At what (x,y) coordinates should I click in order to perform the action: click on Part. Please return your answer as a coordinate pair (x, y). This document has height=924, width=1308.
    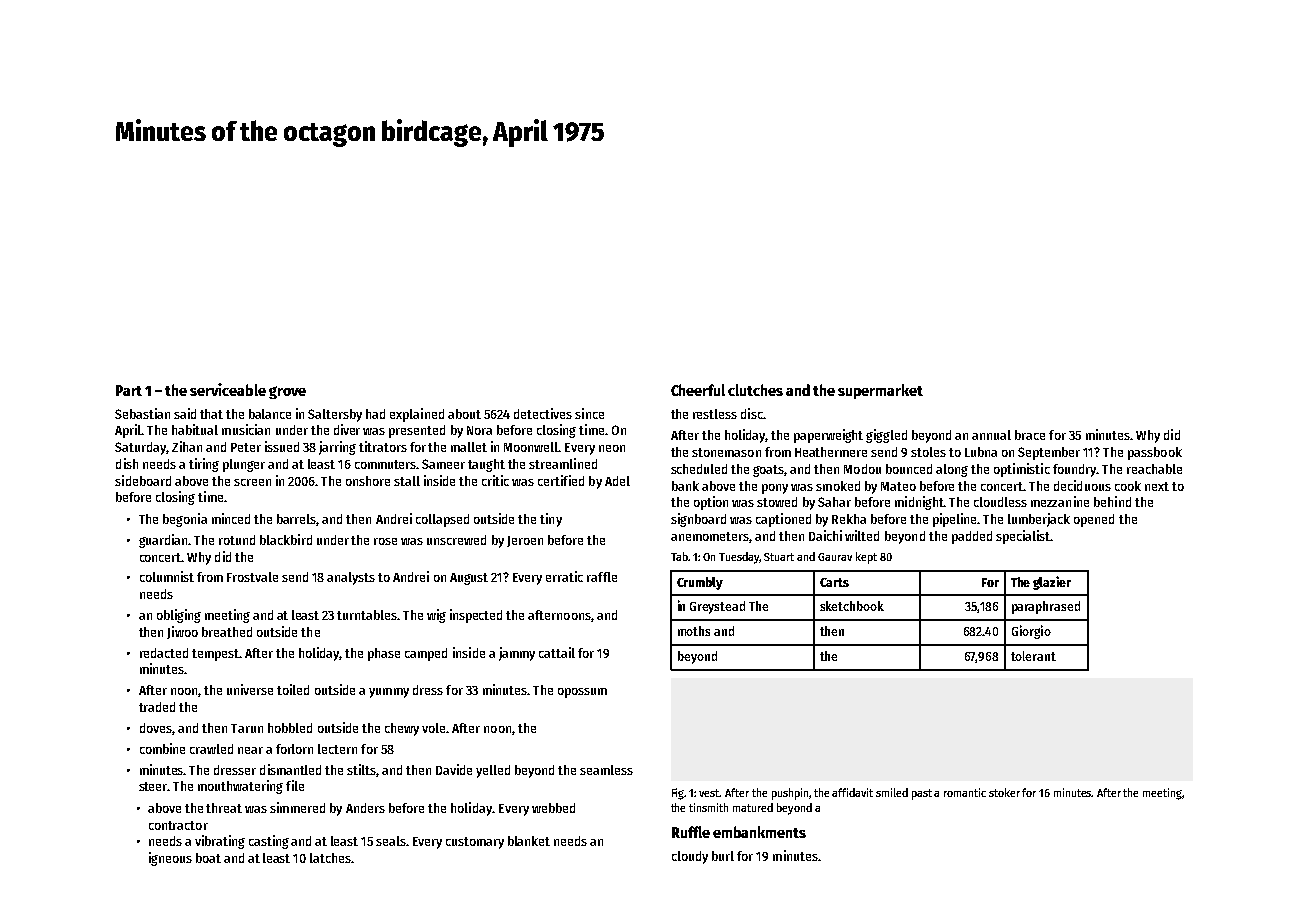
    Looking at the image, I should click on (129, 390).
